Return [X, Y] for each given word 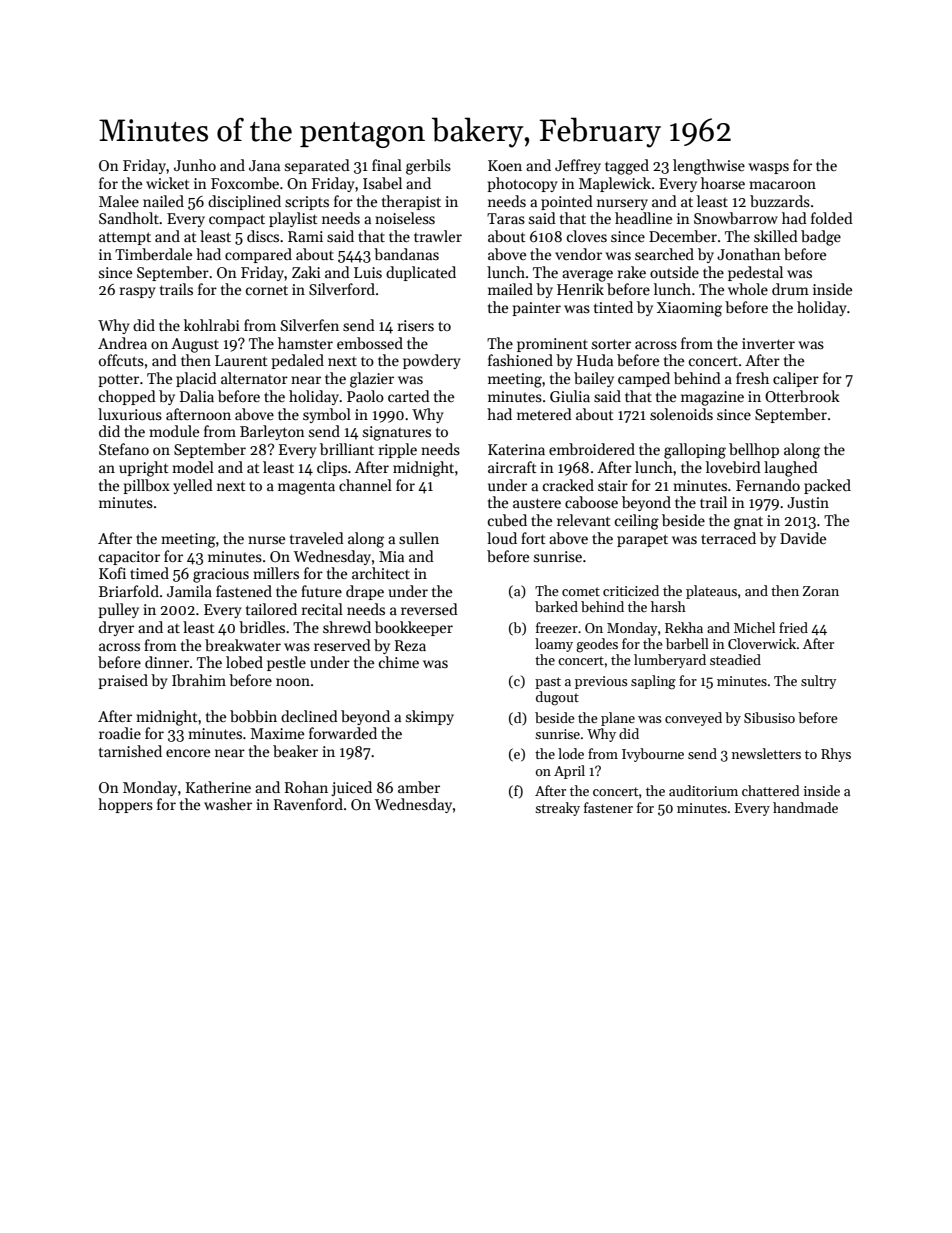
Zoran [821, 591]
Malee [119, 201]
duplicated [421, 273]
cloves [587, 236]
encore [188, 753]
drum [790, 289]
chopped [127, 397]
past [548, 683]
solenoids [681, 414]
